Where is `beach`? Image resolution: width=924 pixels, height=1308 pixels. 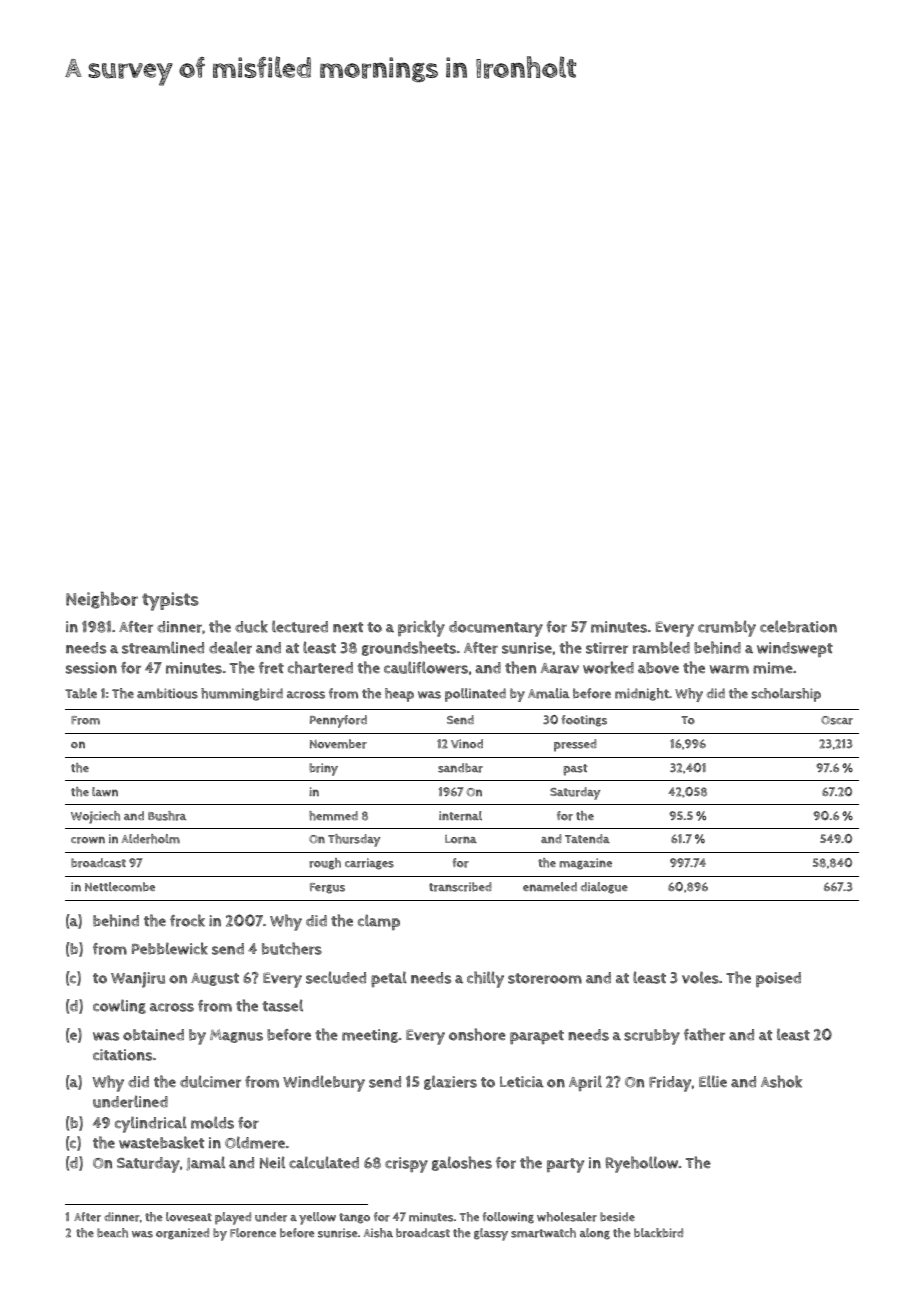
beach is located at coordinates (112, 1233).
